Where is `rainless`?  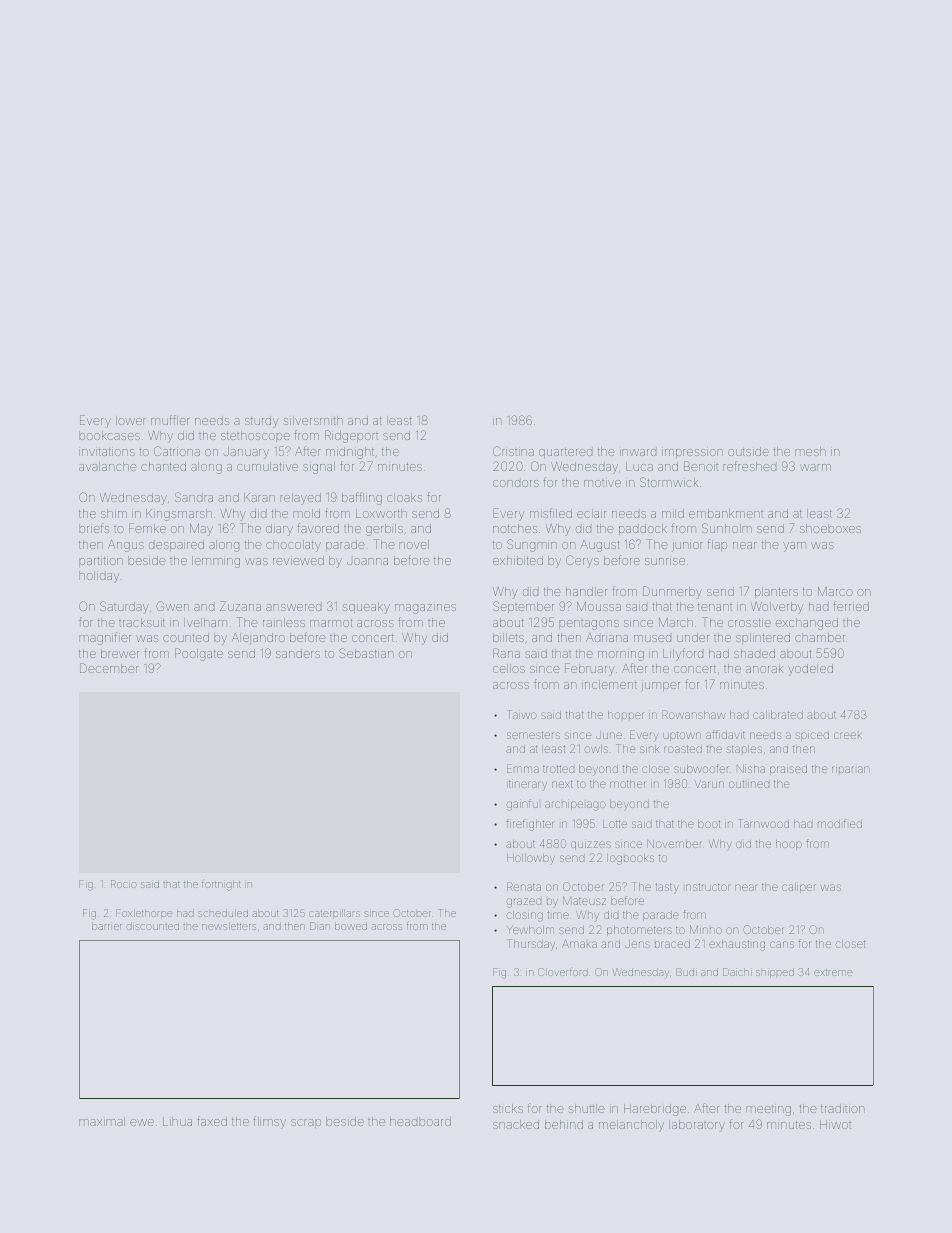 rainless is located at coordinates (284, 622).
